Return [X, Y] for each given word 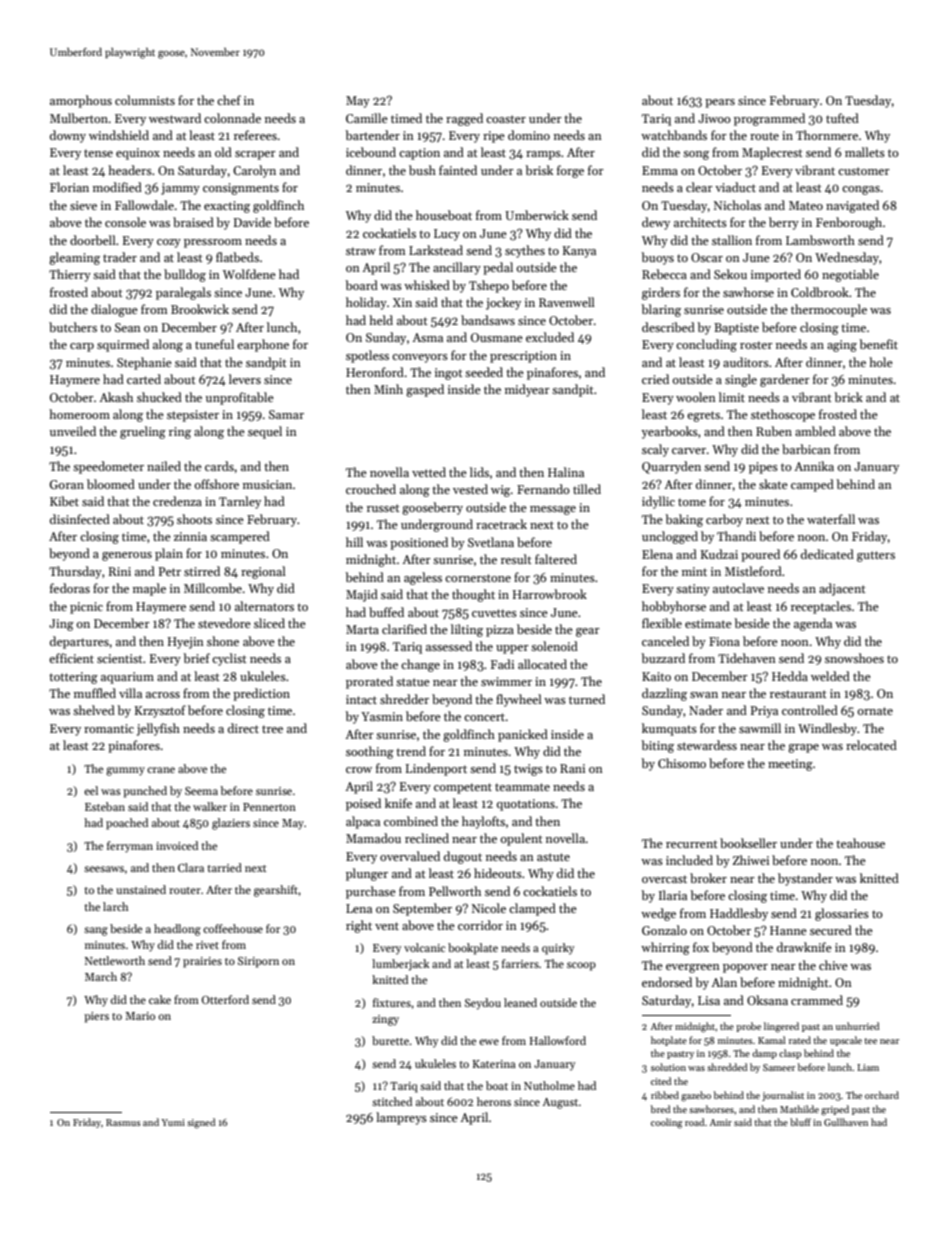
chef [229, 100]
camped [812, 485]
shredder [404, 699]
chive [833, 965]
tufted [842, 118]
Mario [140, 1016]
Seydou [483, 1004]
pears [720, 103]
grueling [143, 432]
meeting [790, 765]
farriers [520, 963]
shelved [94, 710]
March [101, 976]
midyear [527, 390]
